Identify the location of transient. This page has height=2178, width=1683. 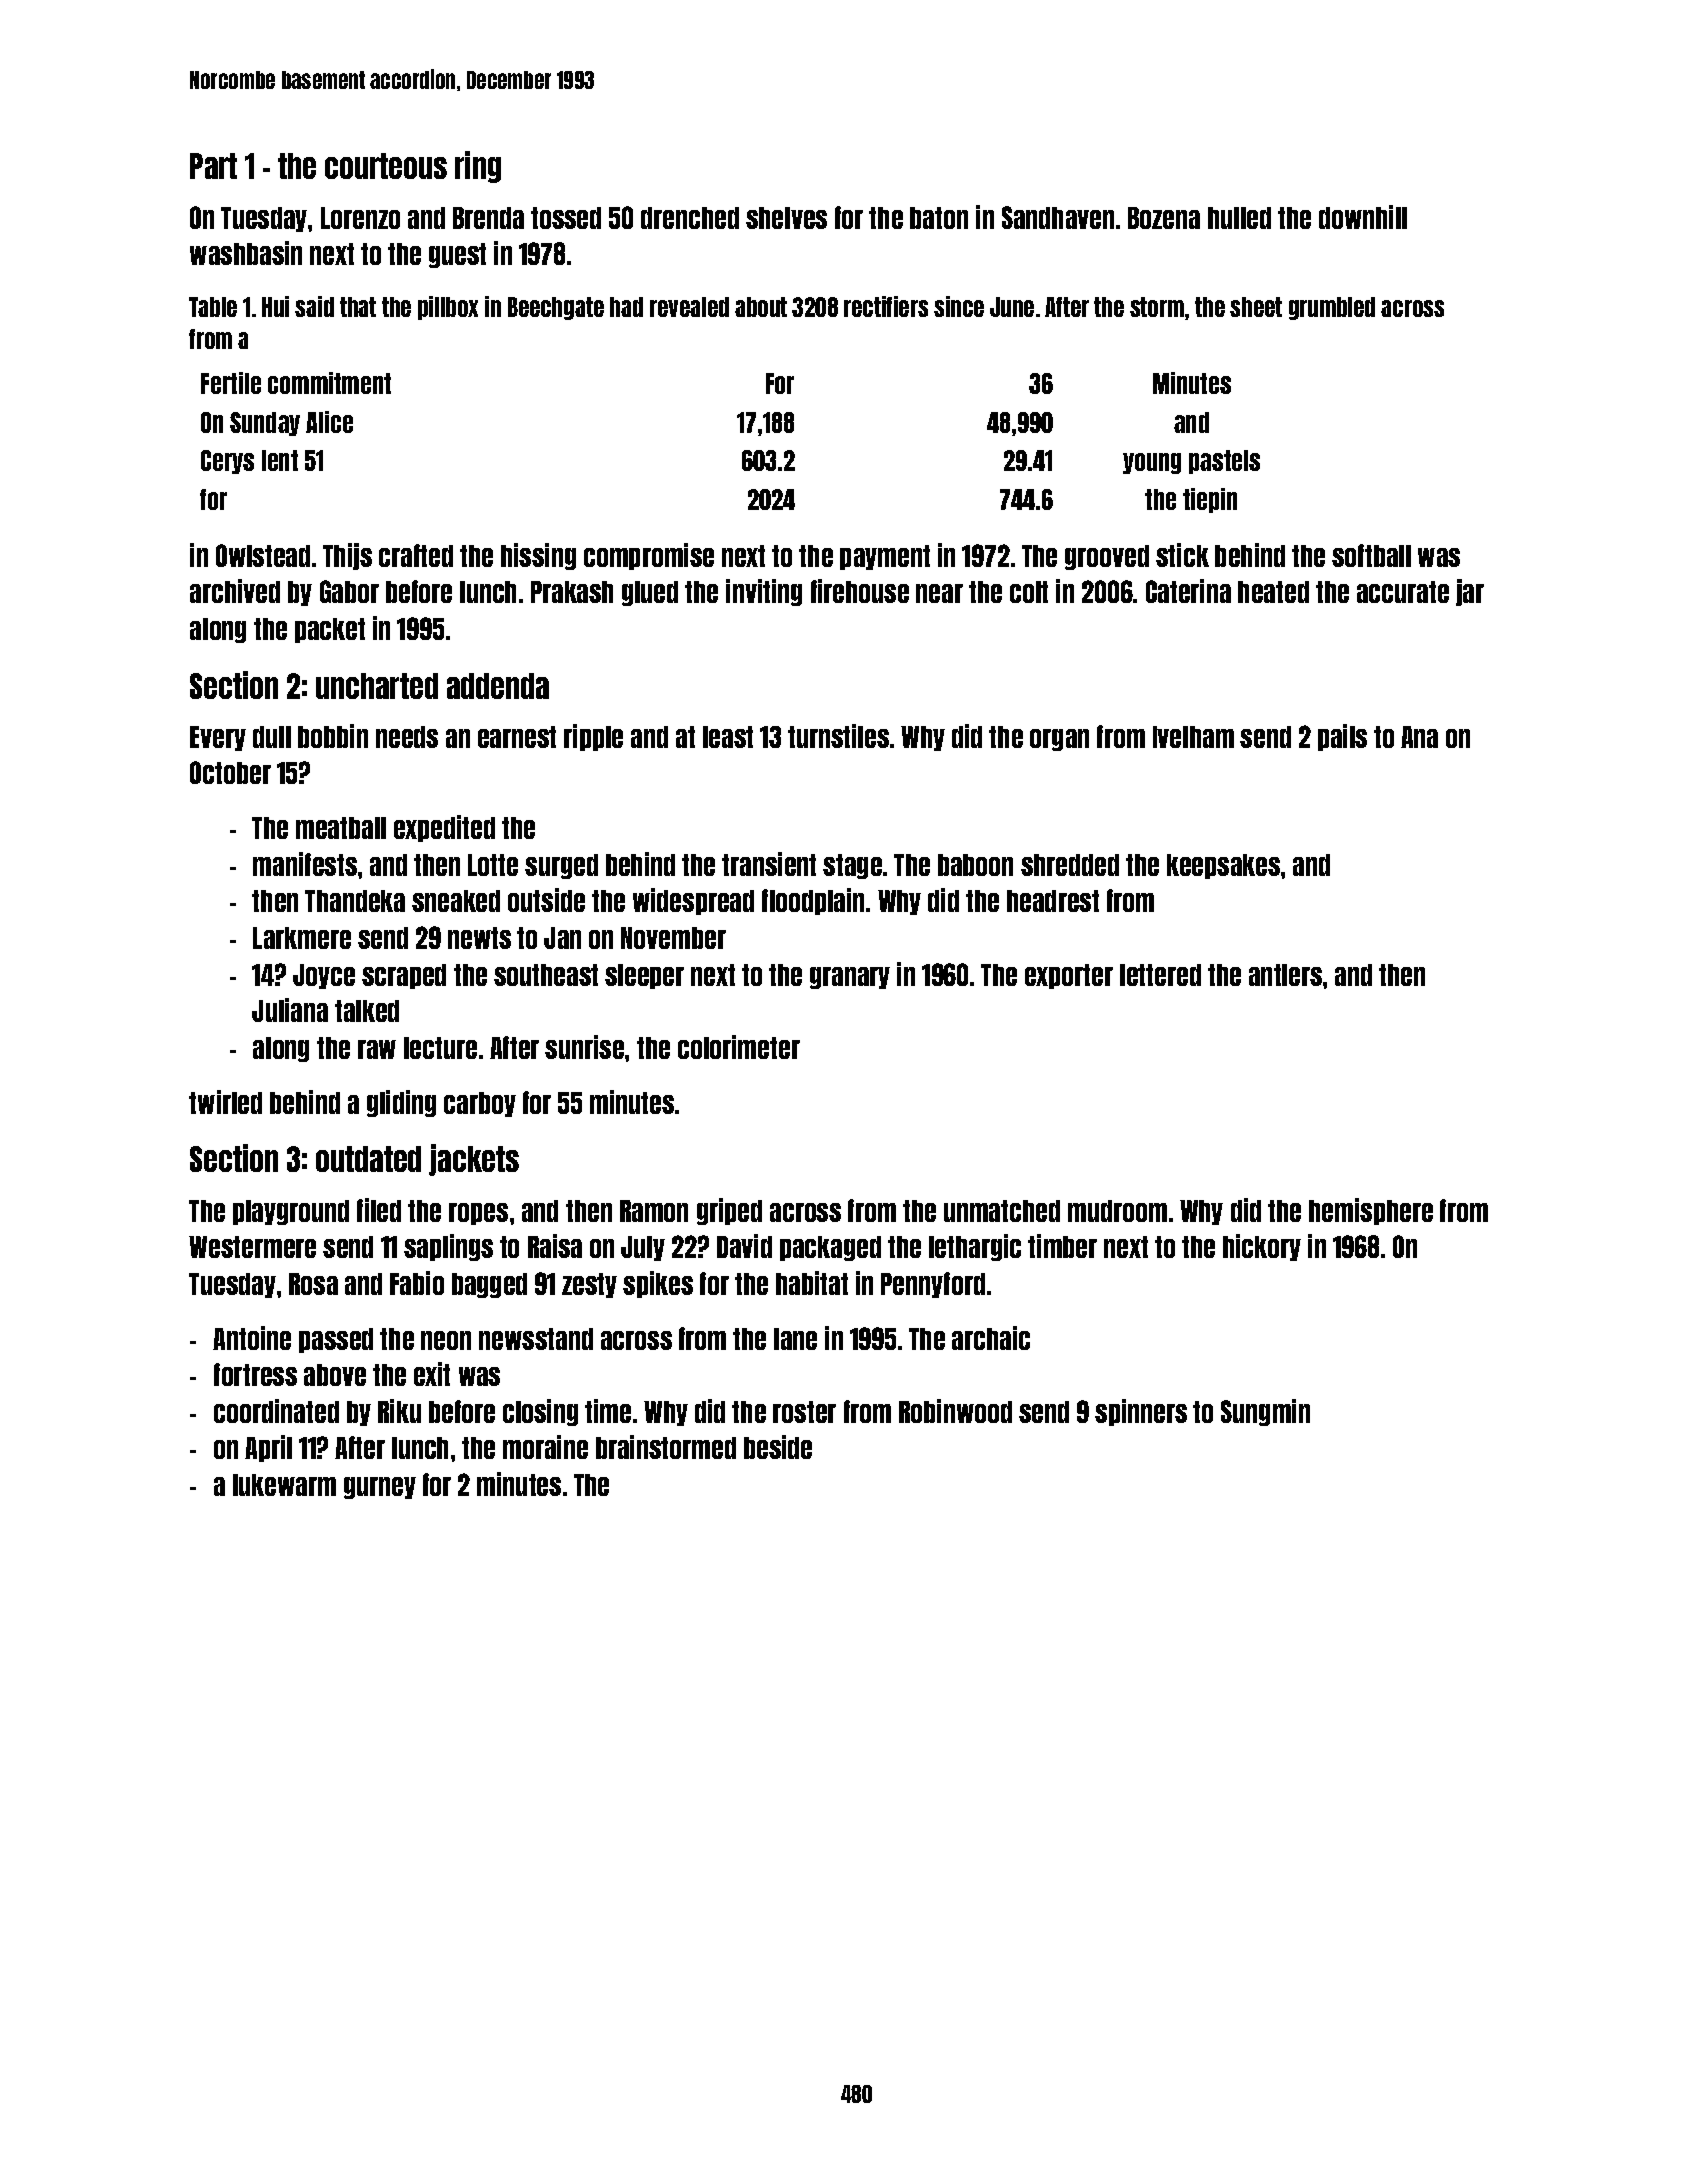
(769, 864).
